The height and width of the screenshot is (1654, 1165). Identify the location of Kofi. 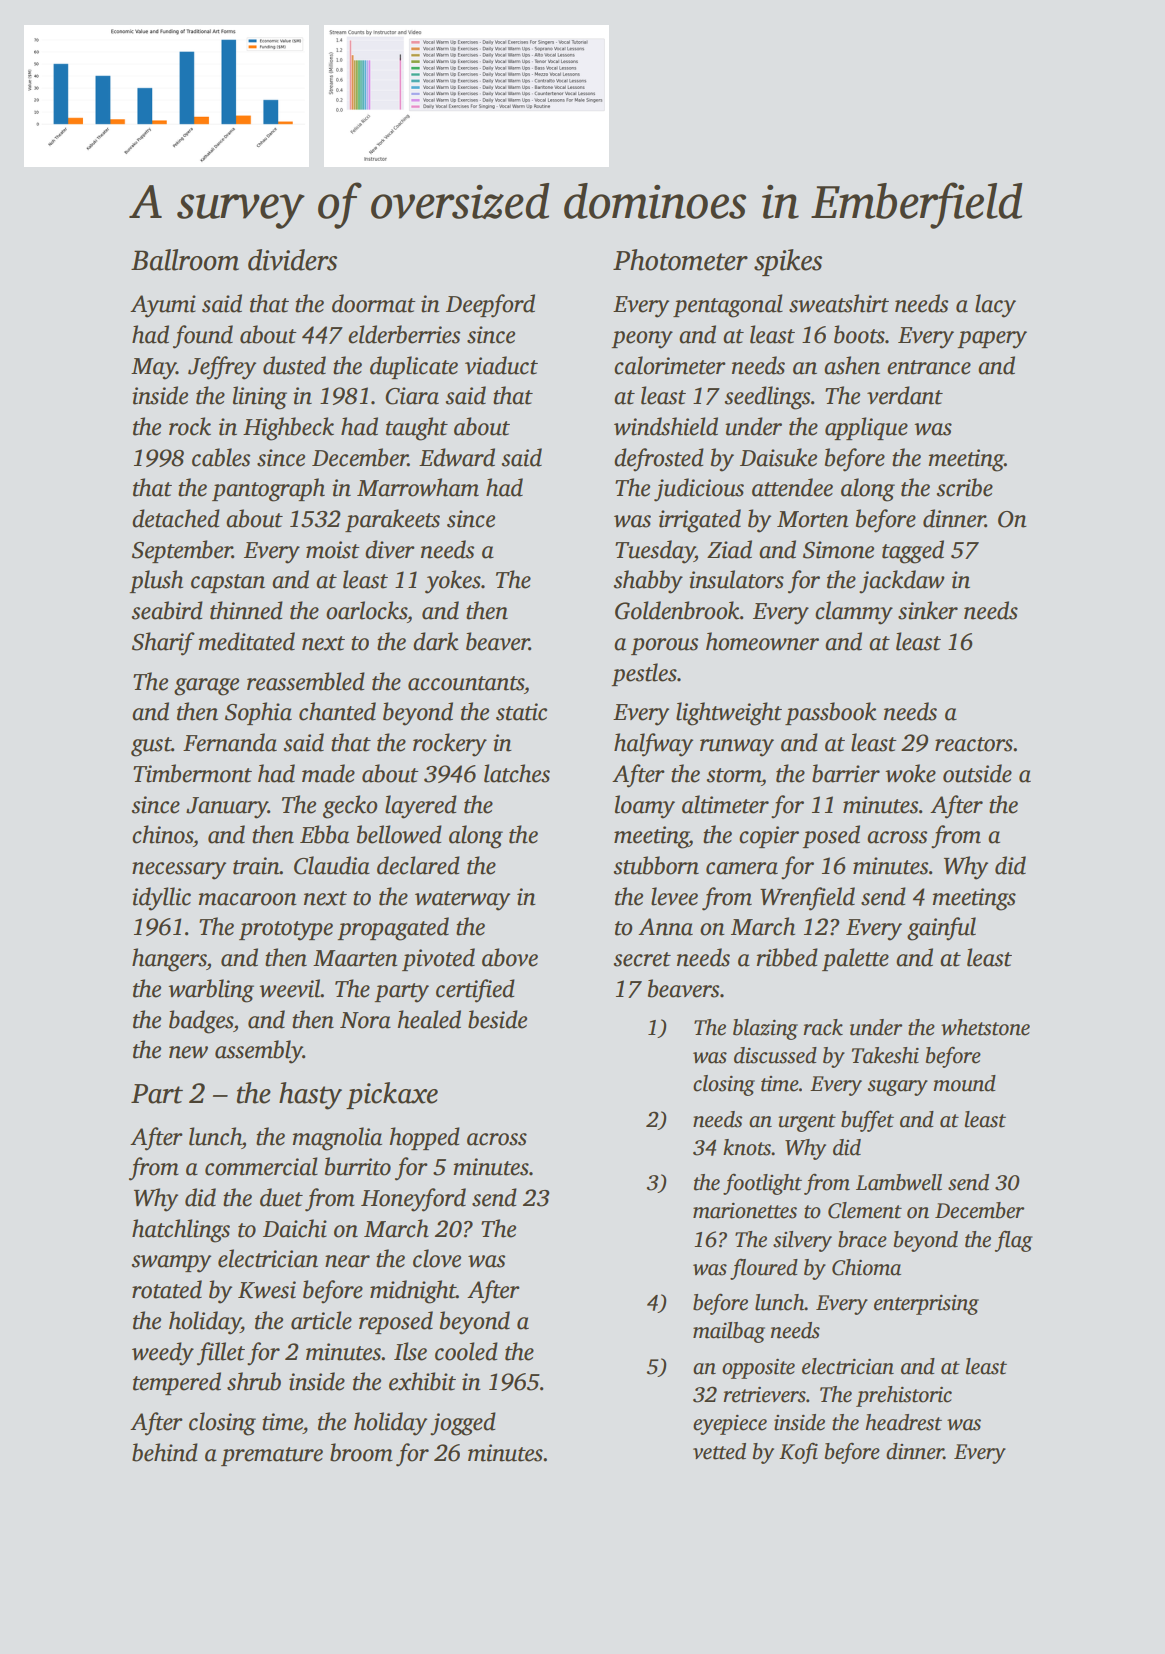
(798, 1453).
